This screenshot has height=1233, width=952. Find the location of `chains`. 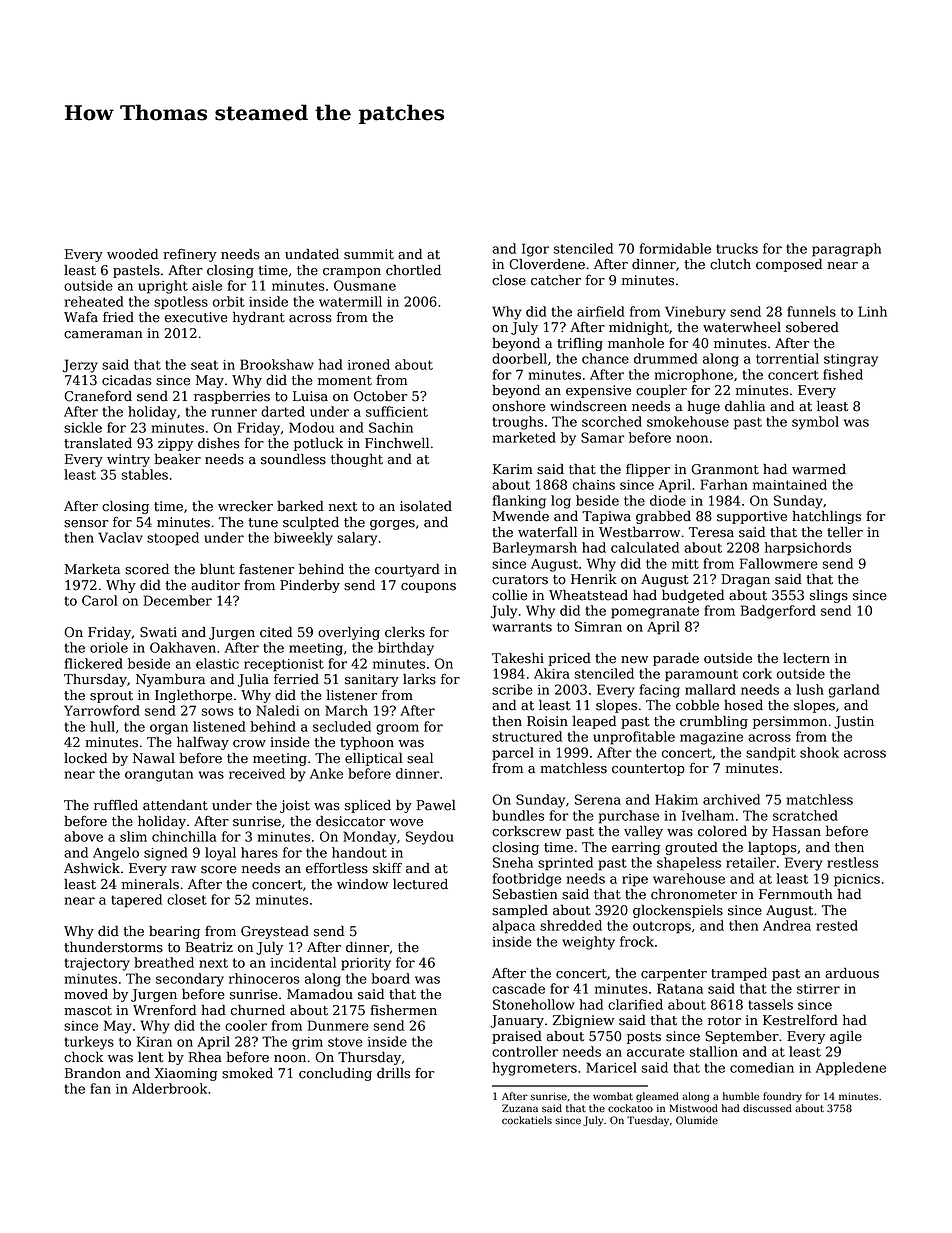

chains is located at coordinates (594, 484).
